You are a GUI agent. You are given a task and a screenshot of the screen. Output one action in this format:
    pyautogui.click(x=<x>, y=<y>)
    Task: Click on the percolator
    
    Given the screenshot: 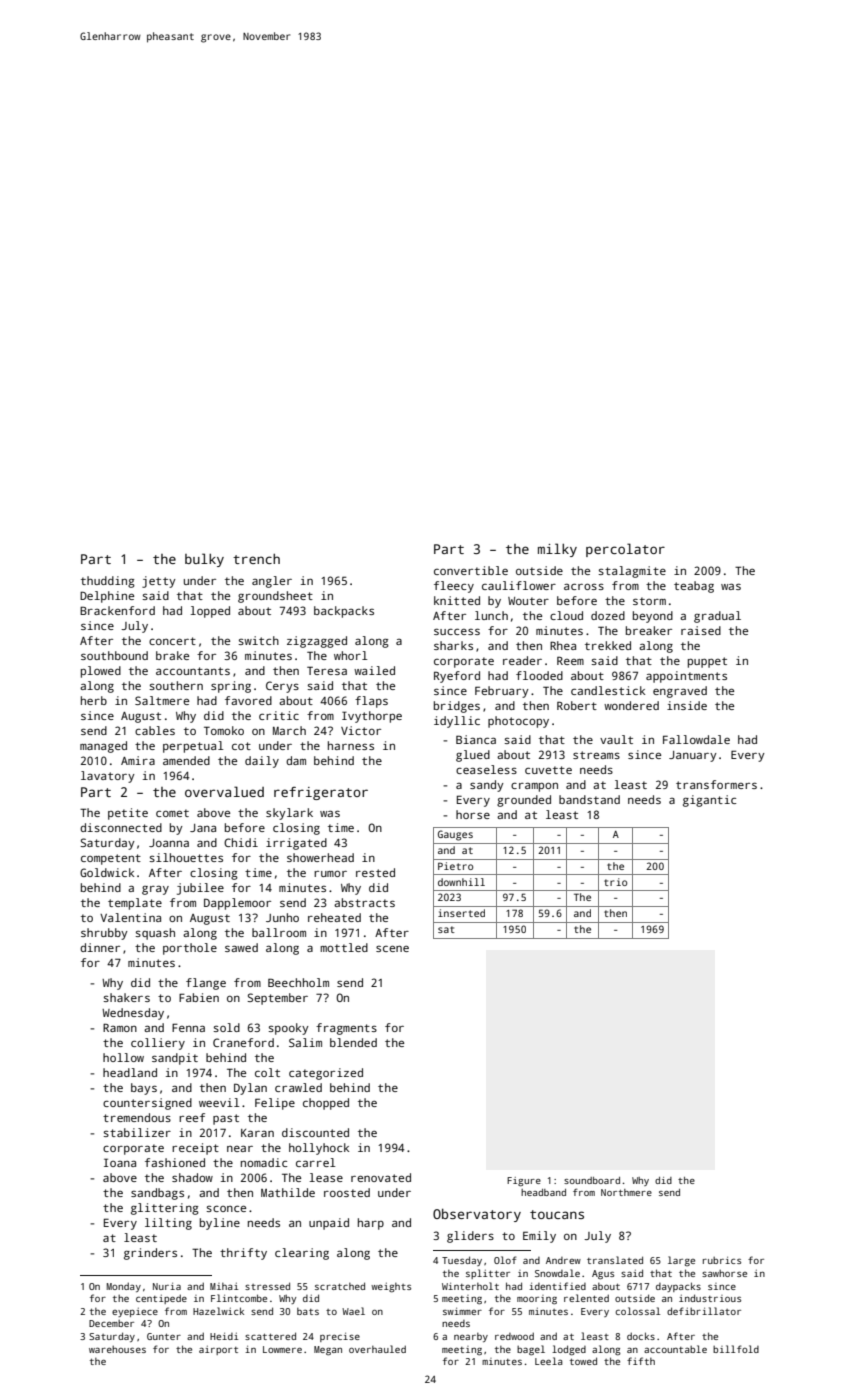 What is the action you would take?
    pyautogui.click(x=625, y=550)
